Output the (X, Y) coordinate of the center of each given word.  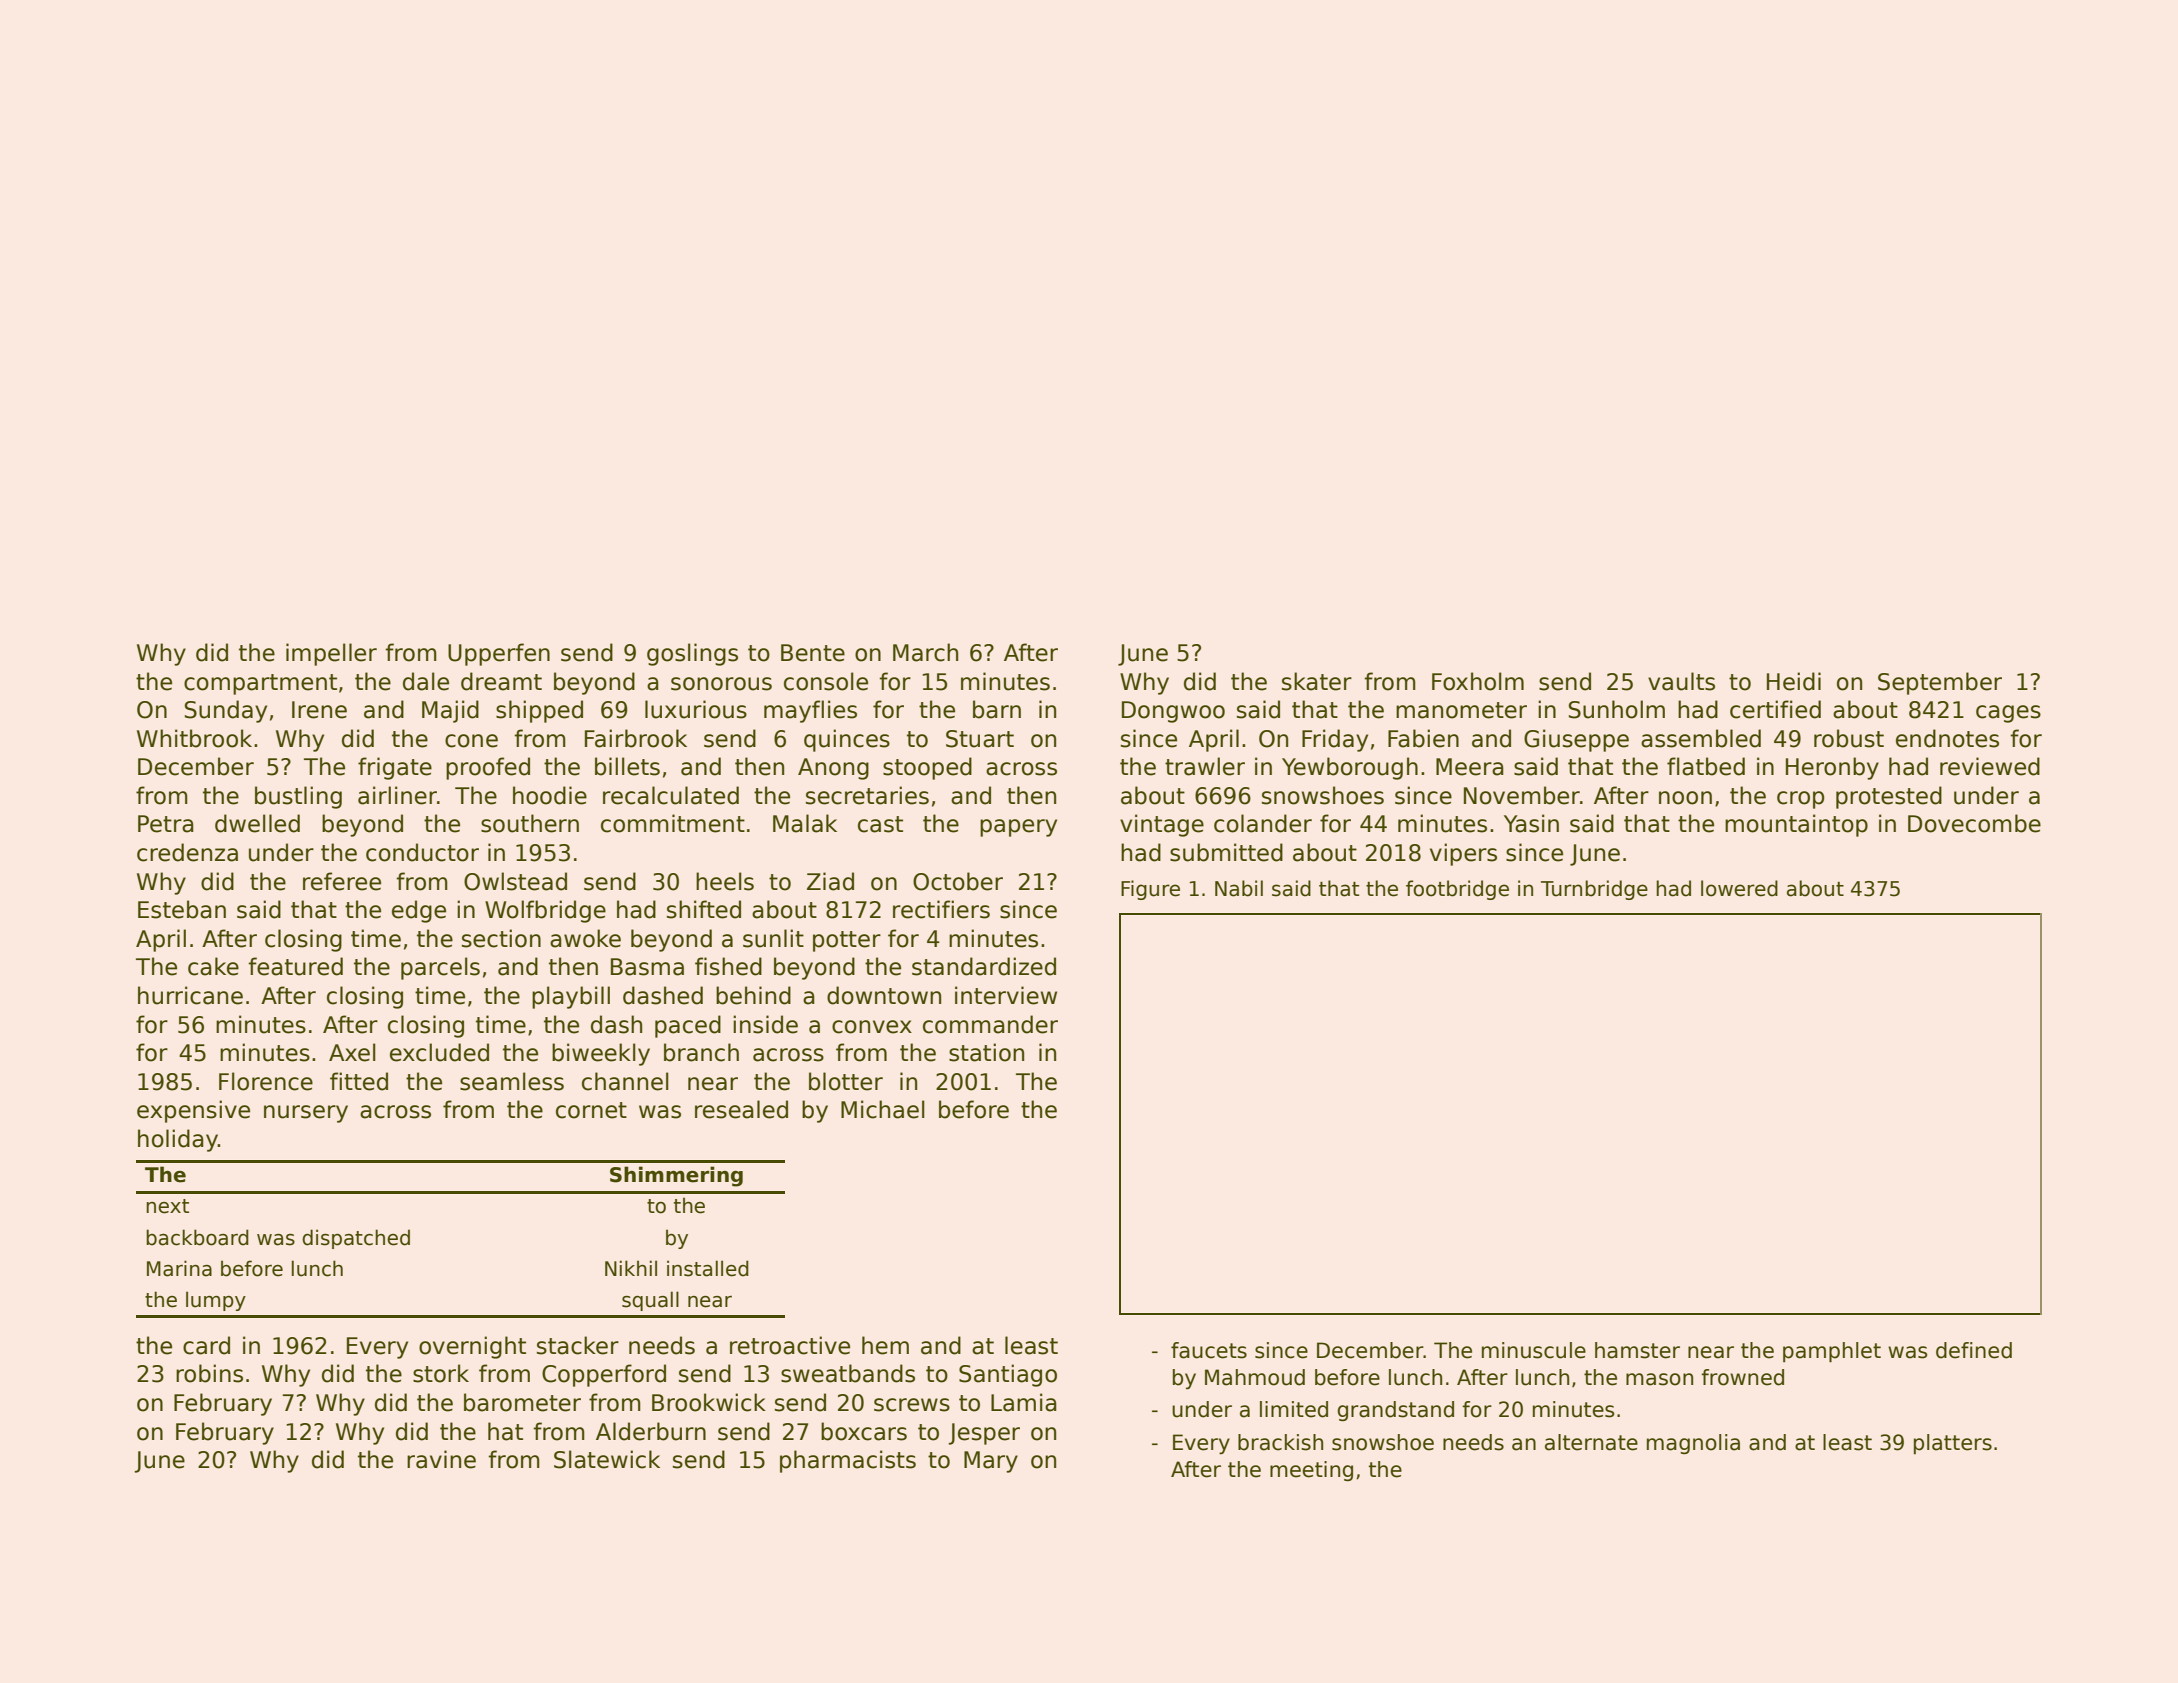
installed (708, 1268)
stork (441, 1373)
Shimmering (676, 1176)
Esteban (182, 909)
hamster (1637, 1350)
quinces (847, 740)
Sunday (225, 711)
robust (1849, 738)
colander (1263, 823)
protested (1889, 797)
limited (1294, 1409)
